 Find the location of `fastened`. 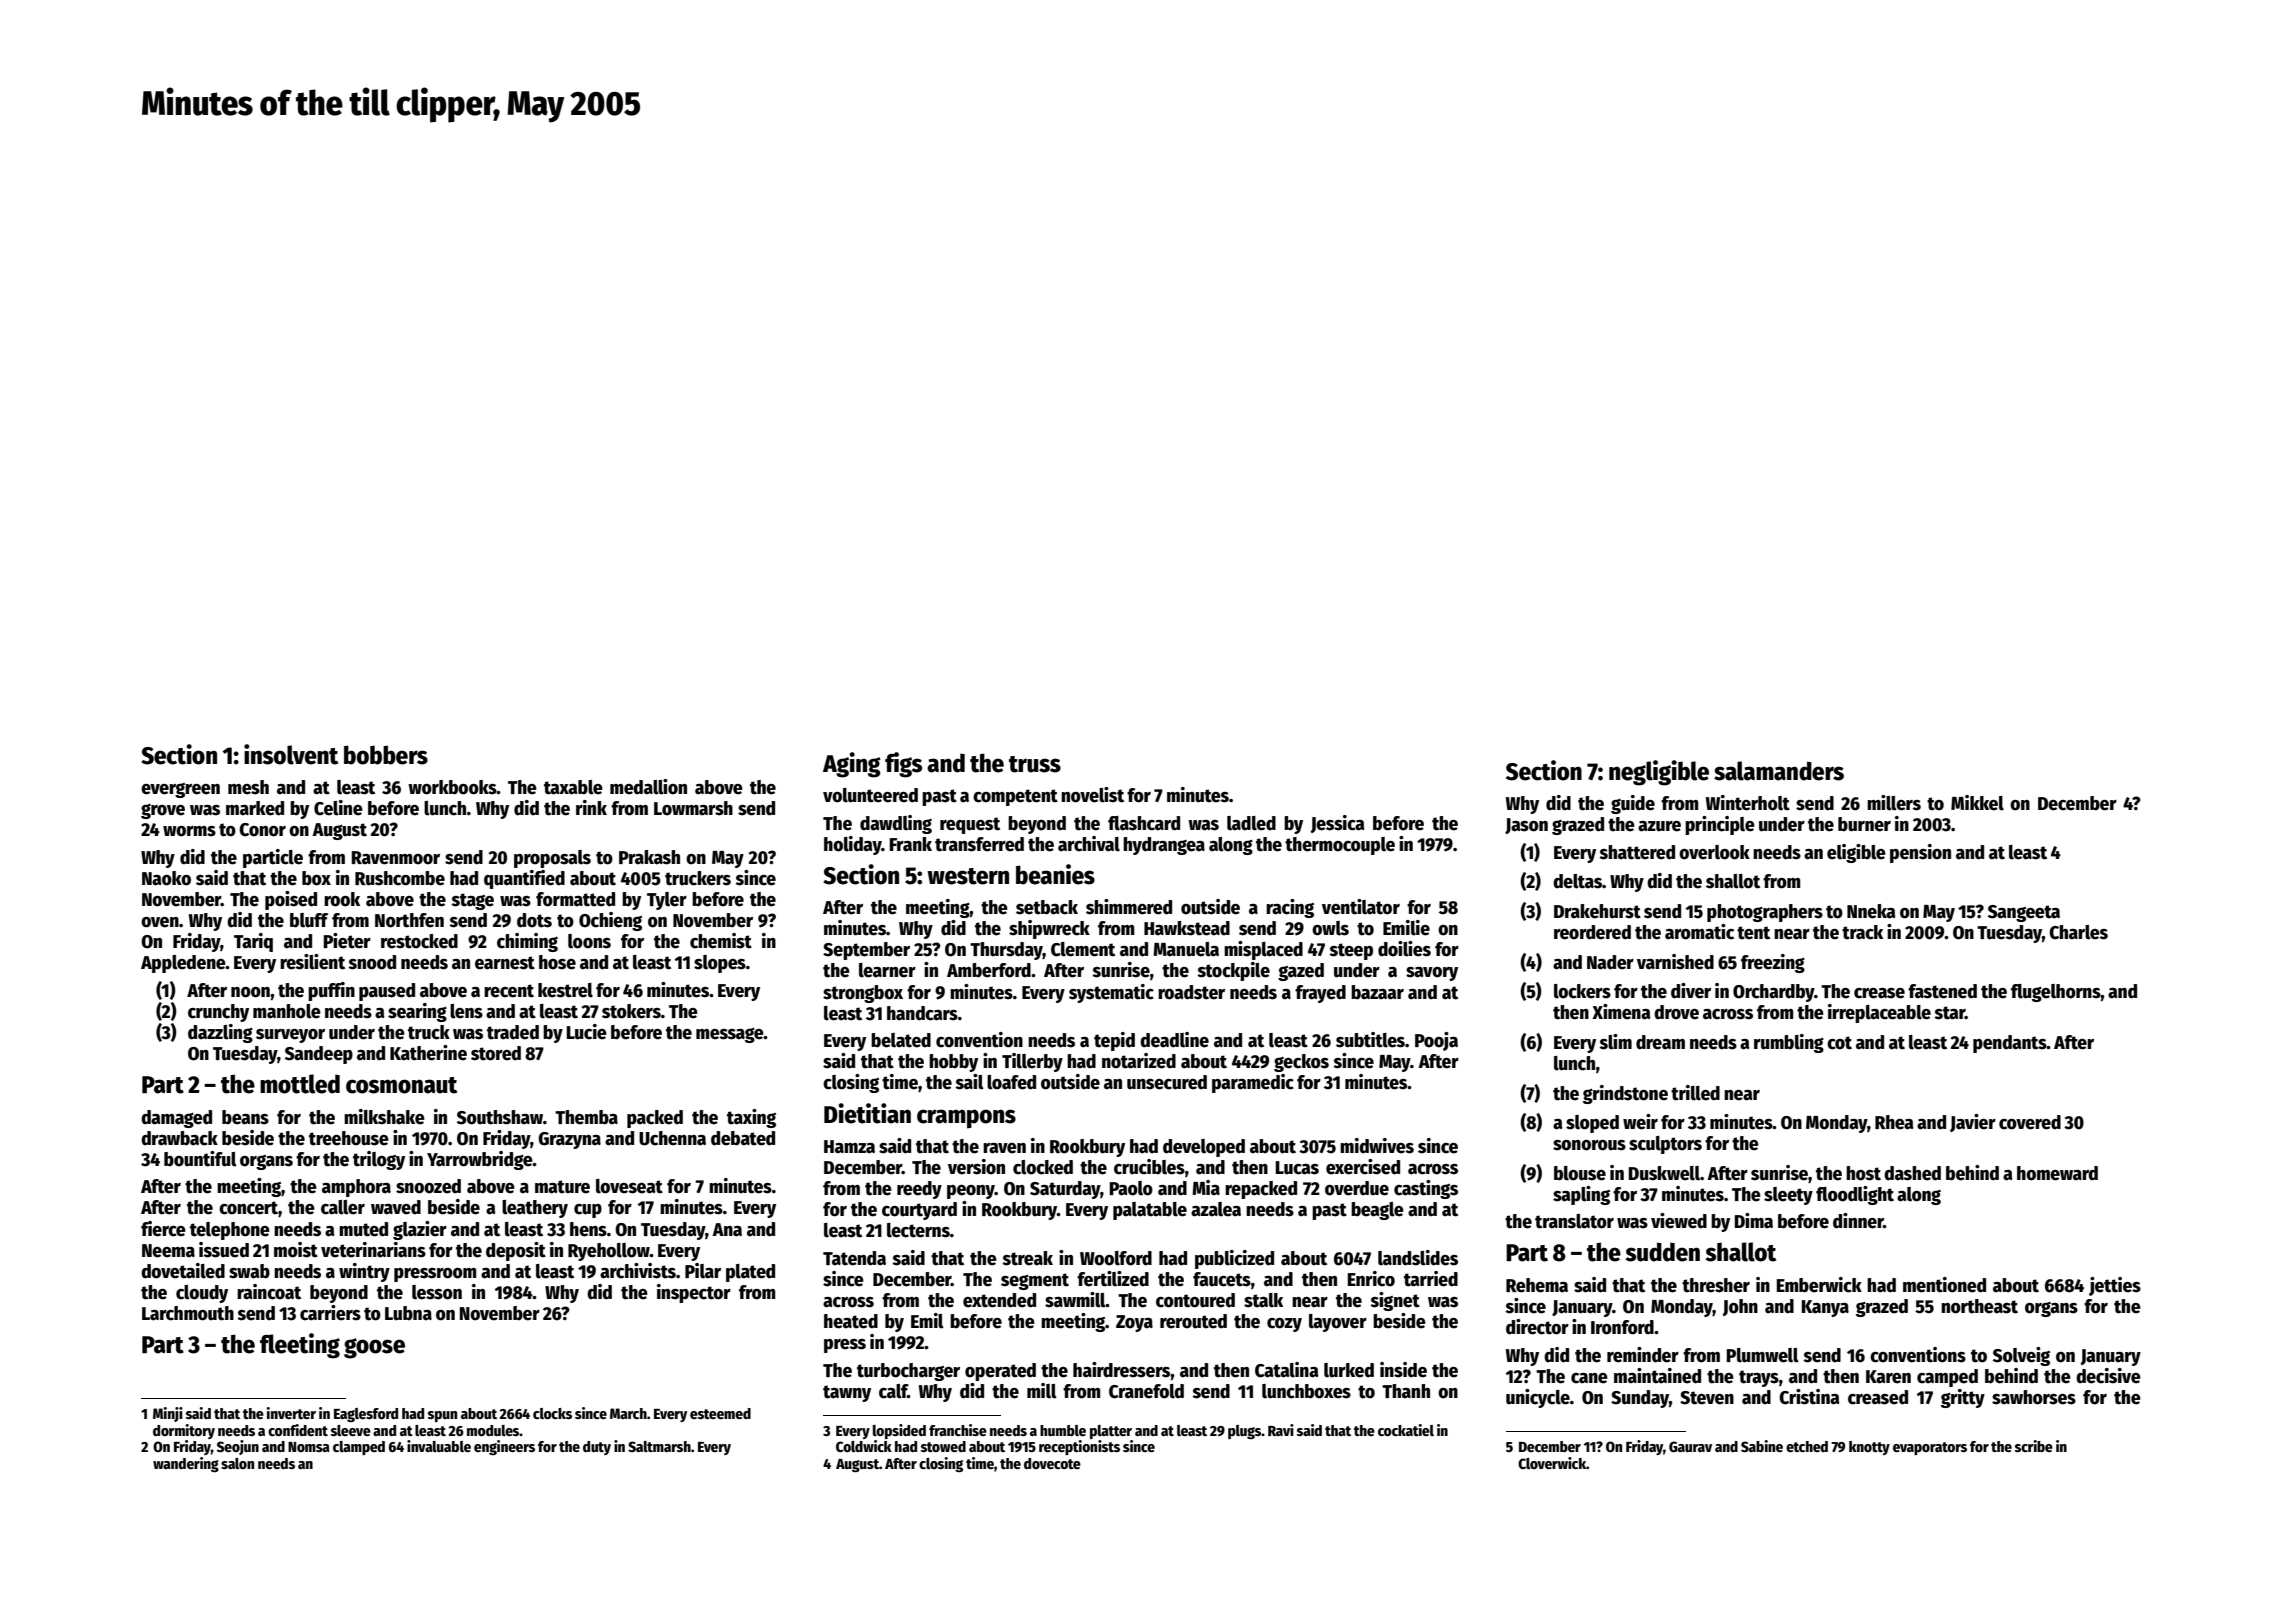

fastened is located at coordinates (1942, 991).
